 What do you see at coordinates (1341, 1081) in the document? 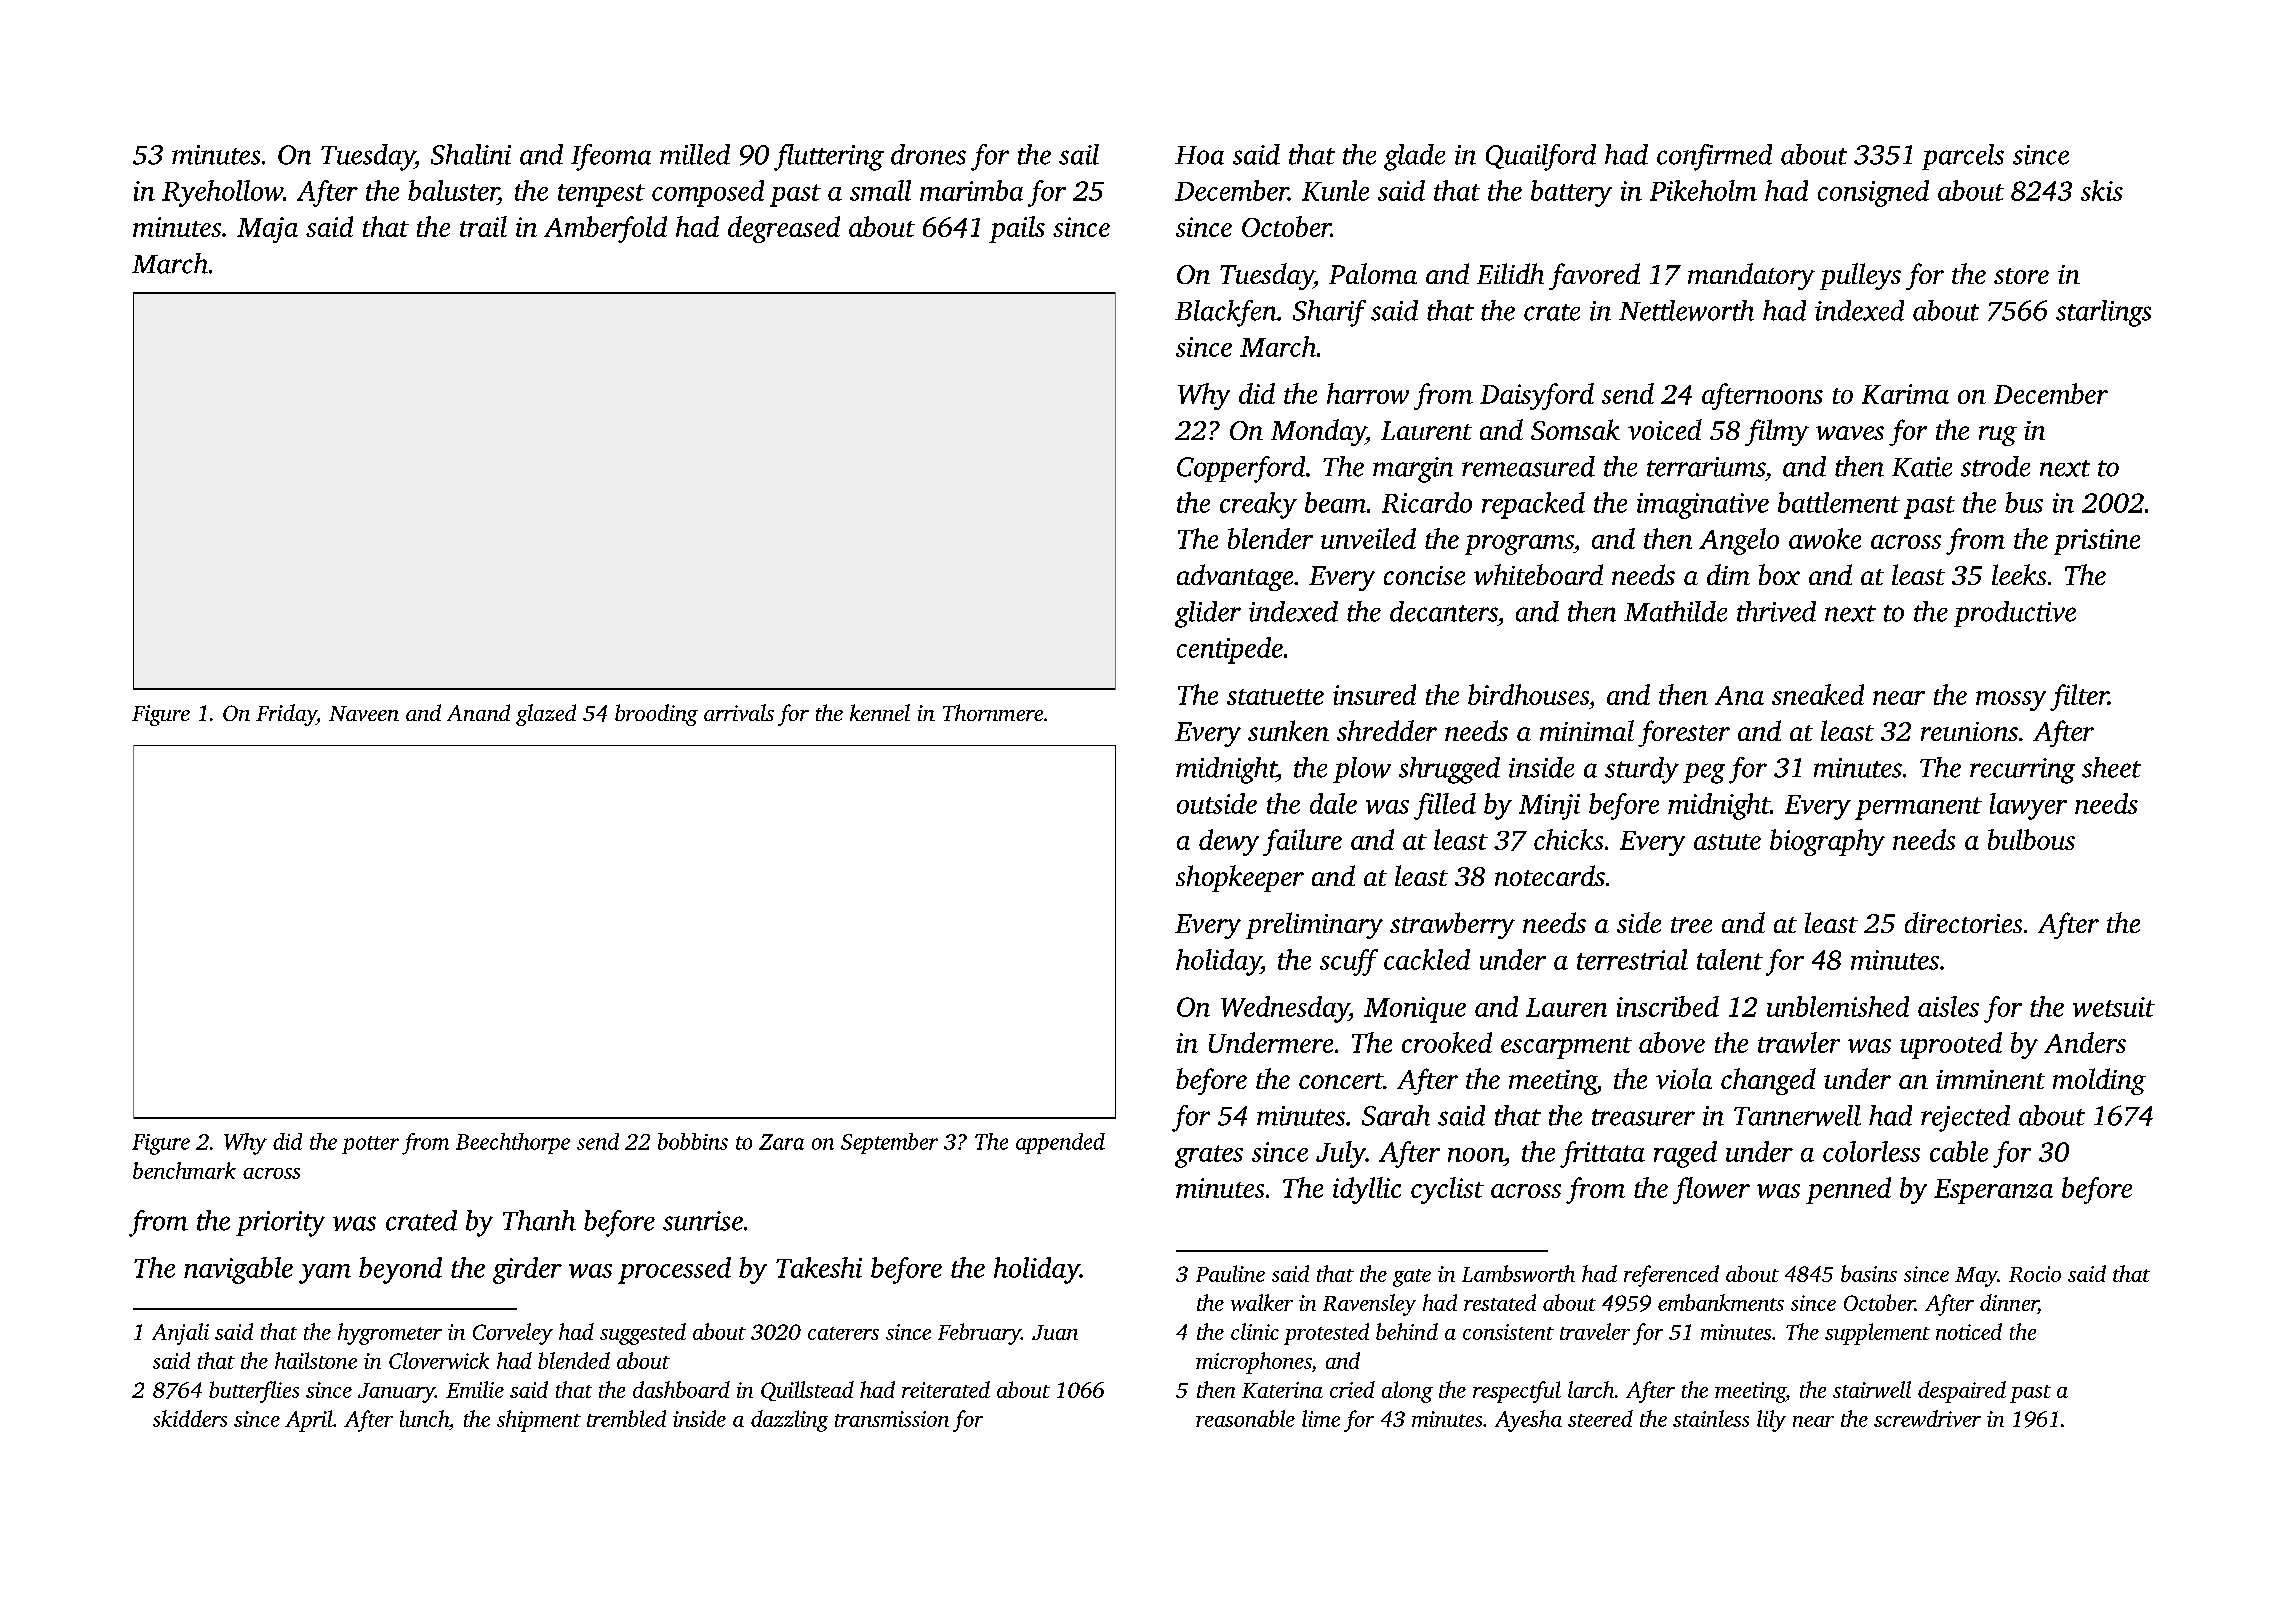
I see `concert` at bounding box center [1341, 1081].
